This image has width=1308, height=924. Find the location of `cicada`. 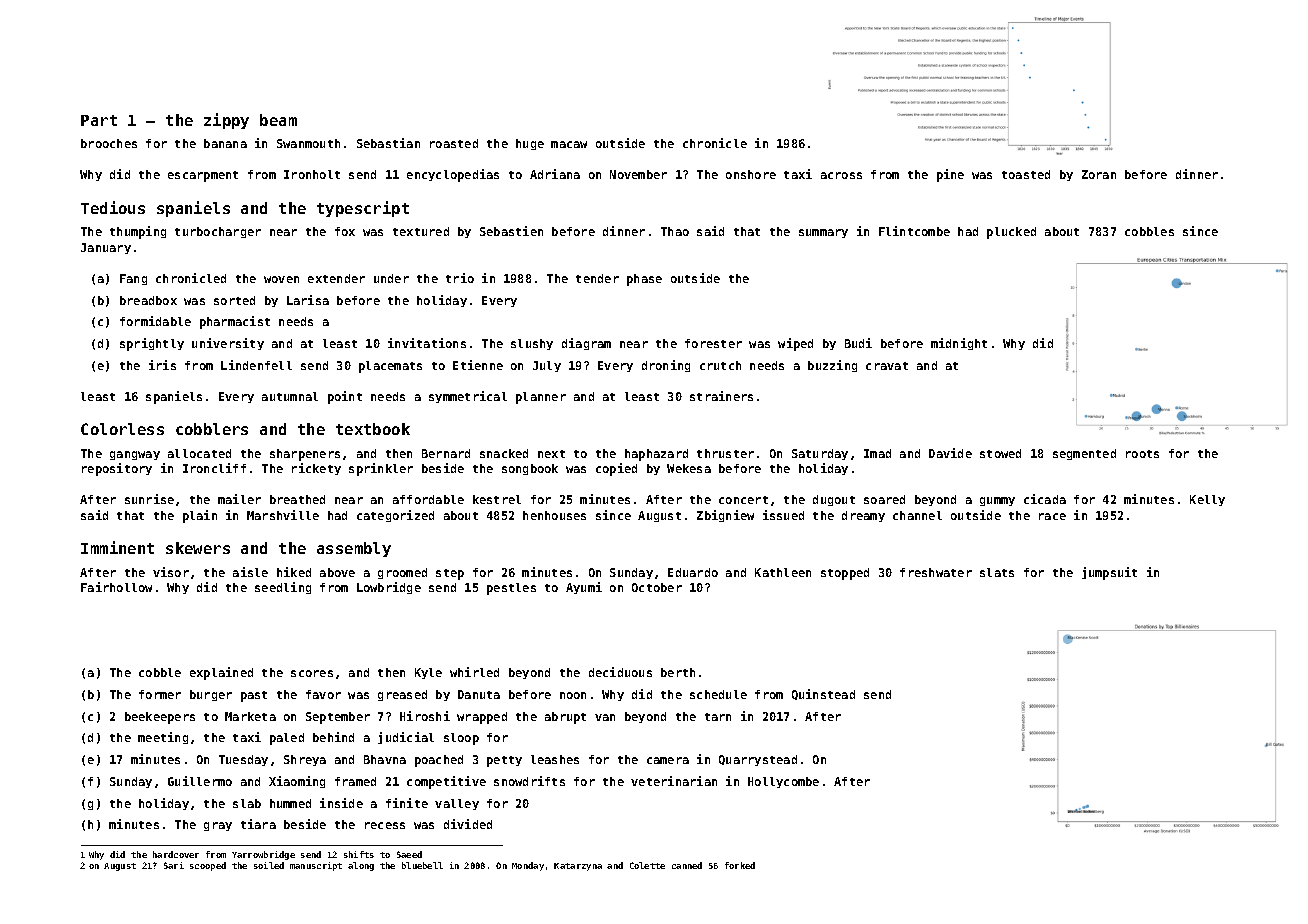

cicada is located at coordinates (1045, 499).
